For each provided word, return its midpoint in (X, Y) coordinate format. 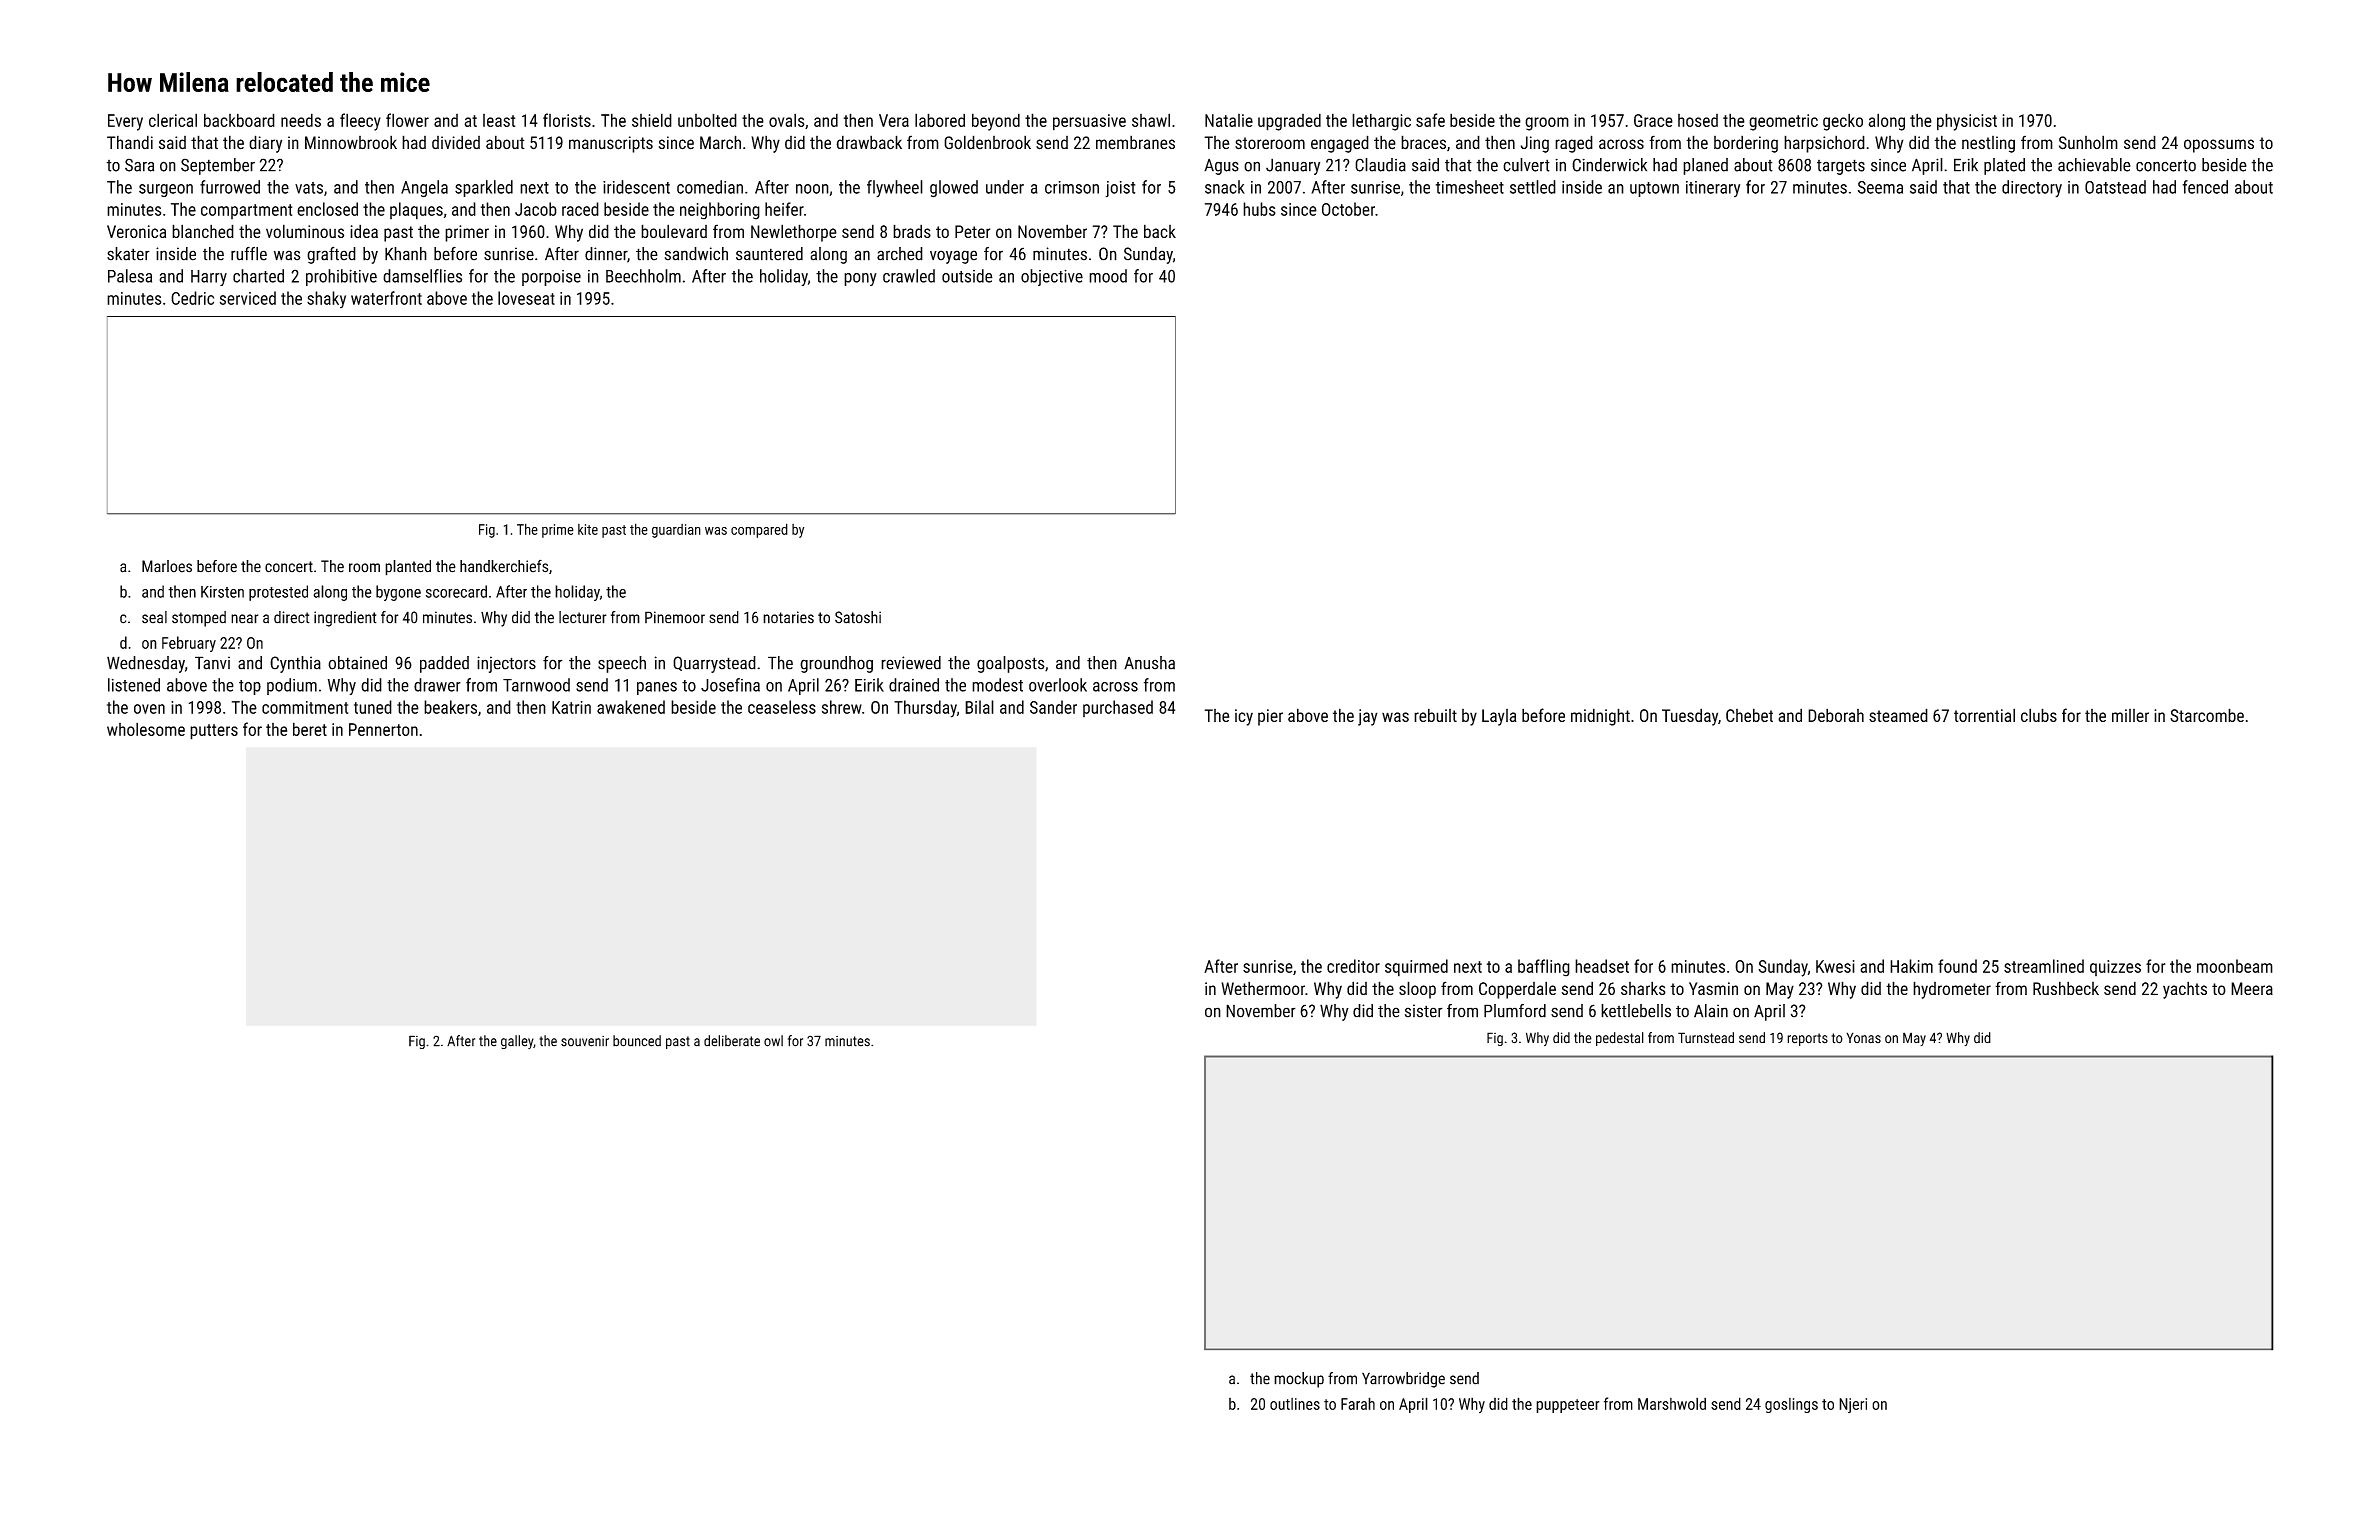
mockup (1299, 1380)
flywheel (895, 189)
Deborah (1836, 715)
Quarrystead (714, 664)
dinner (606, 254)
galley (517, 1042)
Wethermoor (1263, 988)
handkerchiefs (504, 566)
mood (1108, 276)
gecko (1843, 122)
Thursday (925, 709)
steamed (1898, 715)
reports (1807, 1039)
